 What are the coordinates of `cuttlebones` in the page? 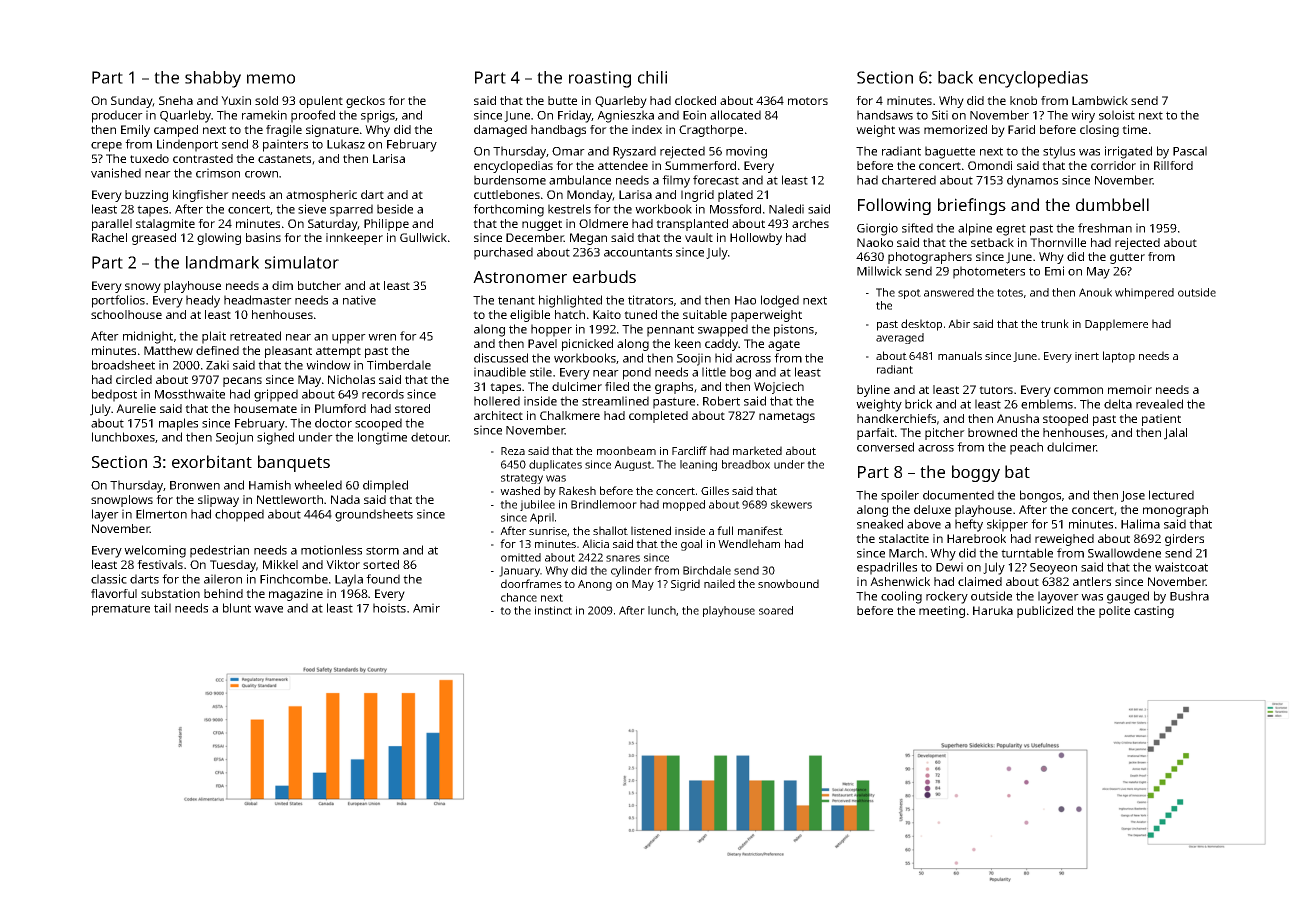 It's located at (507, 194).
